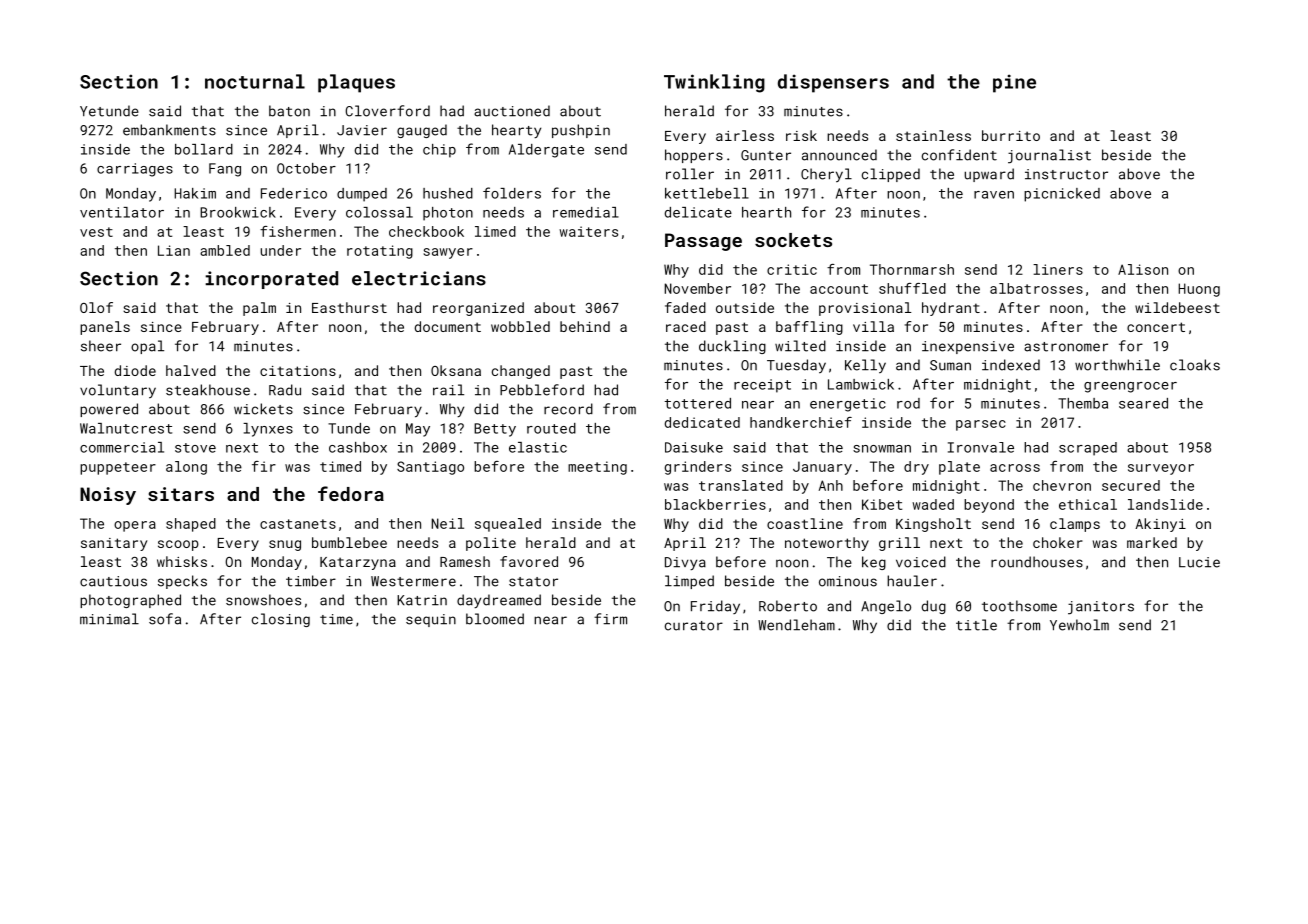 The image size is (1308, 924). Describe the element at coordinates (908, 403) in the page. I see `rod` at that location.
